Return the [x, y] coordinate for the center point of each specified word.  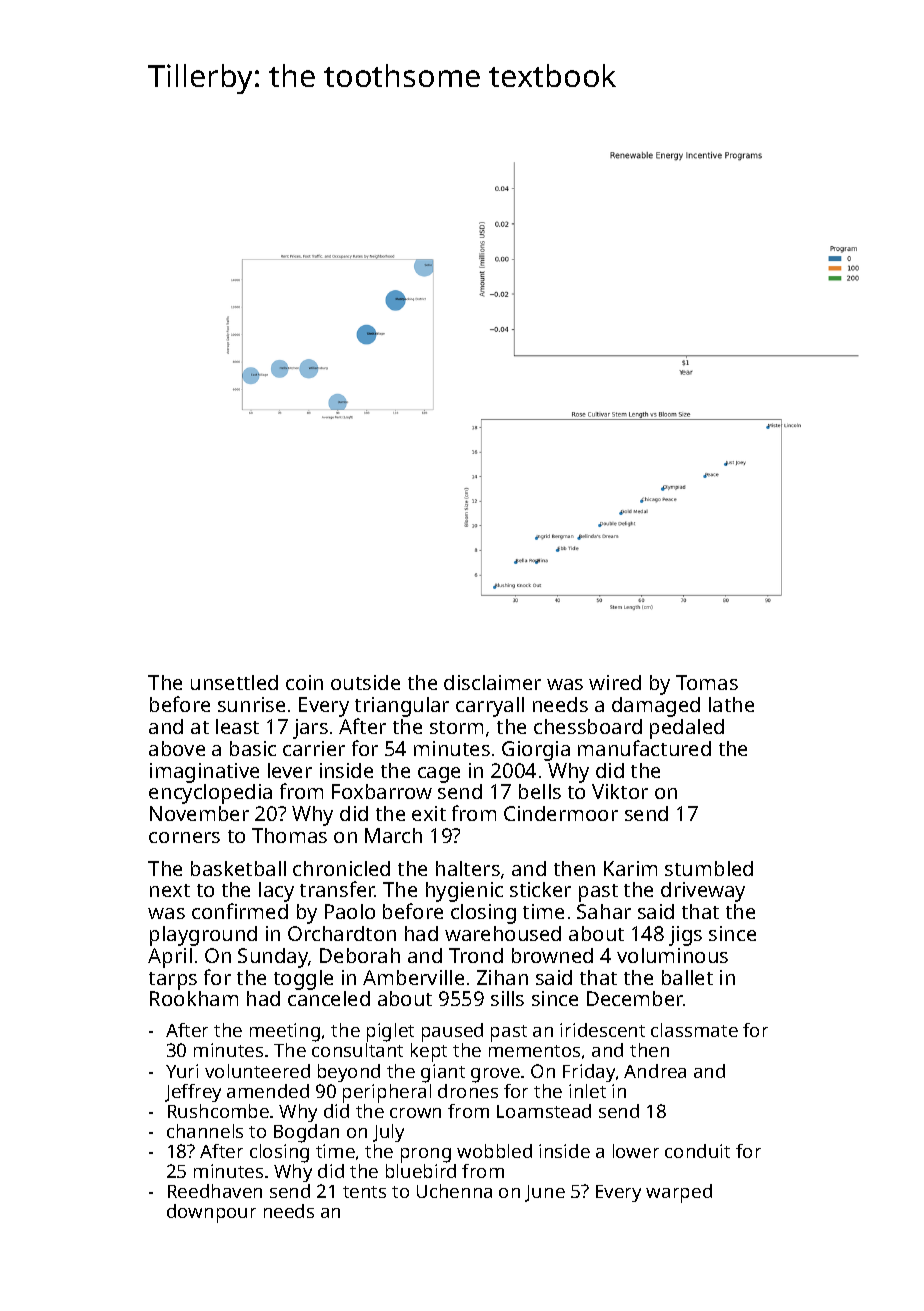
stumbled [709, 868]
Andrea [655, 1071]
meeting [285, 1032]
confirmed [240, 911]
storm [456, 727]
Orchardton [342, 933]
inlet [587, 1091]
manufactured [644, 748]
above [177, 748]
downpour [211, 1213]
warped [679, 1193]
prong [426, 1155]
